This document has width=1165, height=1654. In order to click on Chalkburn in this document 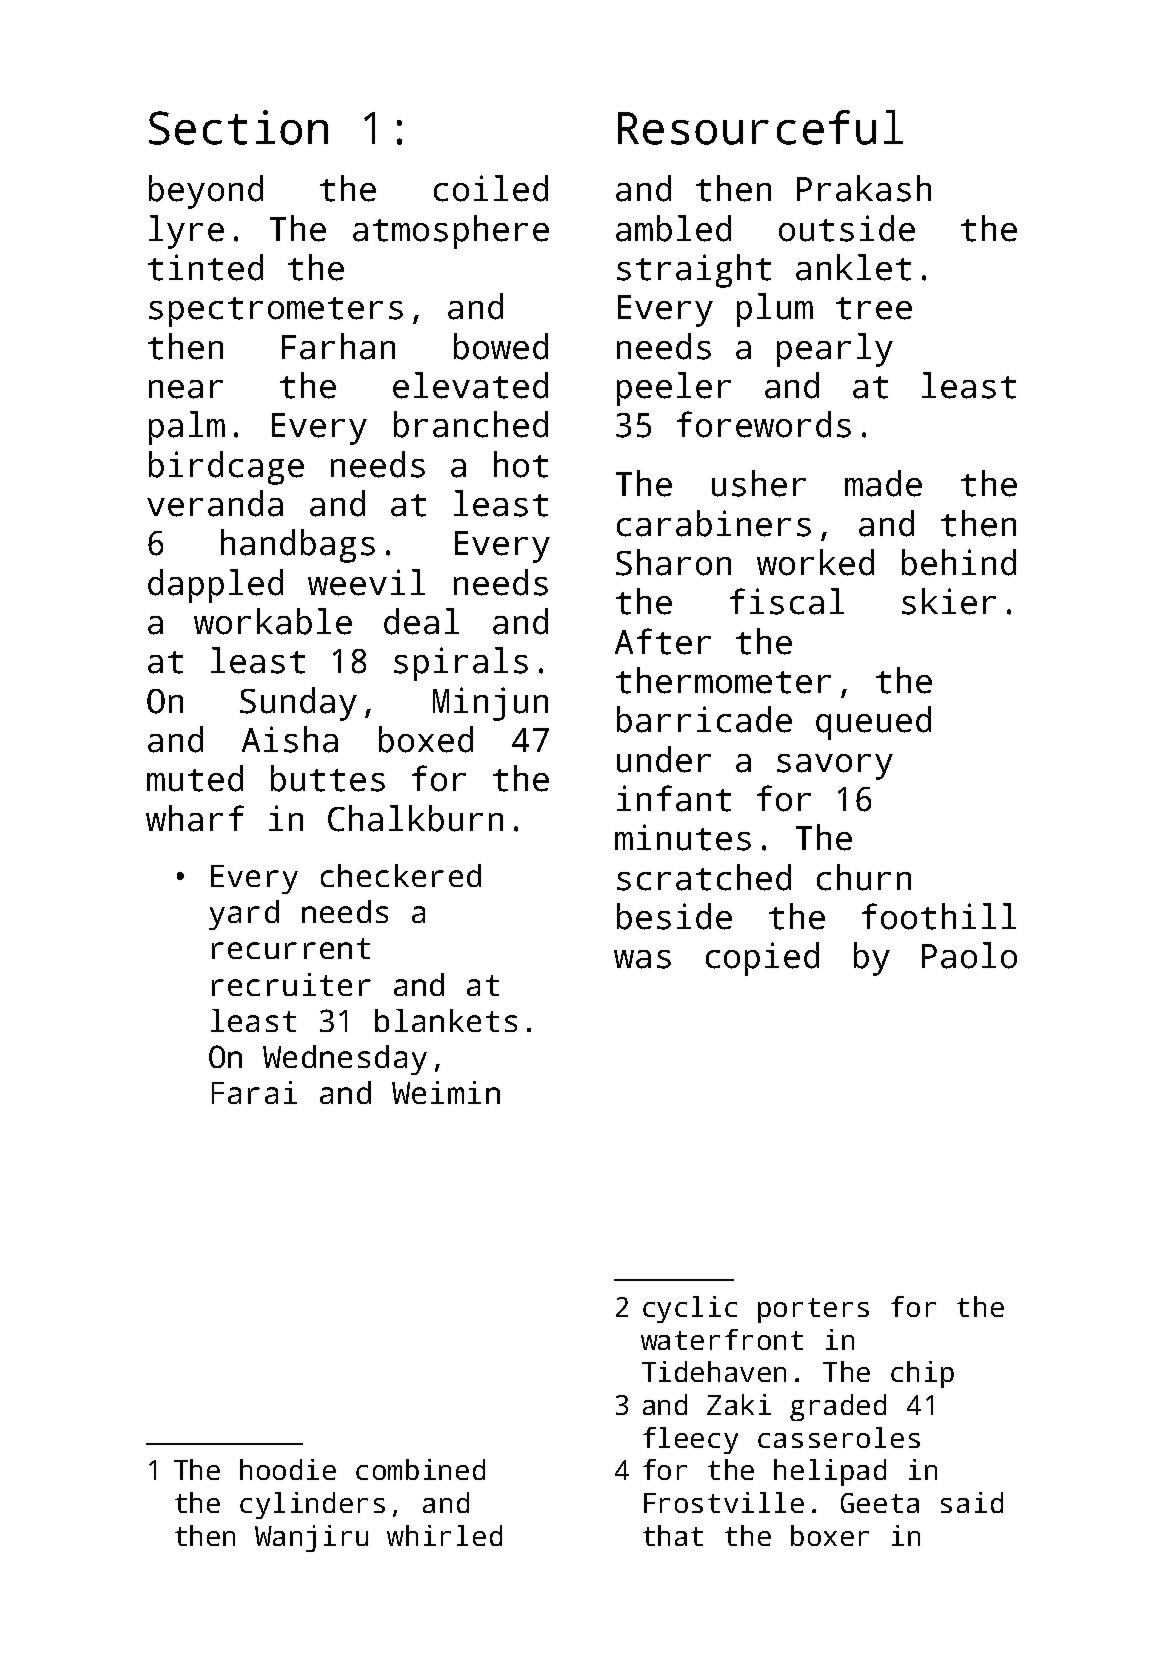, I will do `click(415, 818)`.
